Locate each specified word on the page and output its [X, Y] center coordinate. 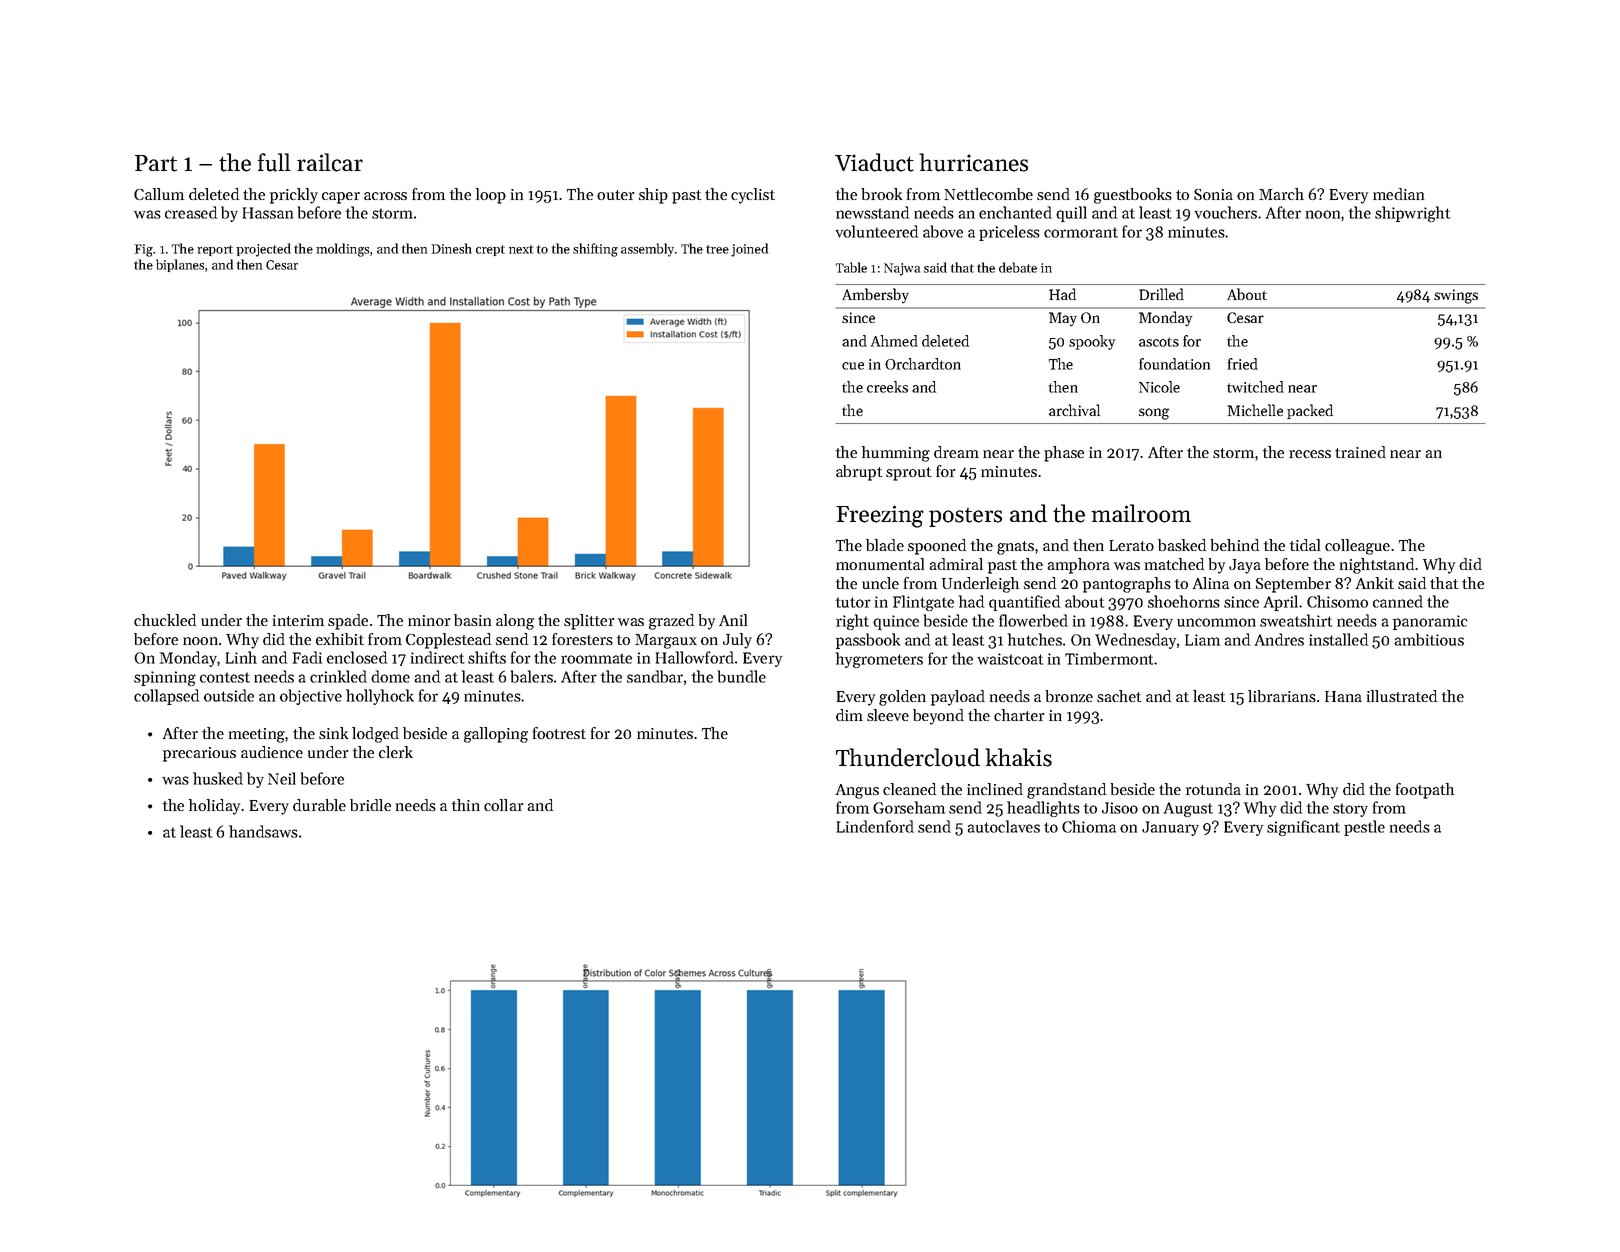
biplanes [180, 265]
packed [1310, 411]
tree [717, 249]
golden [902, 698]
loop [491, 196]
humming [896, 454]
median [1398, 194]
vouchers [1226, 212]
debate [1018, 267]
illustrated [1402, 696]
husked [218, 778]
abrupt [859, 473]
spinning [165, 678]
